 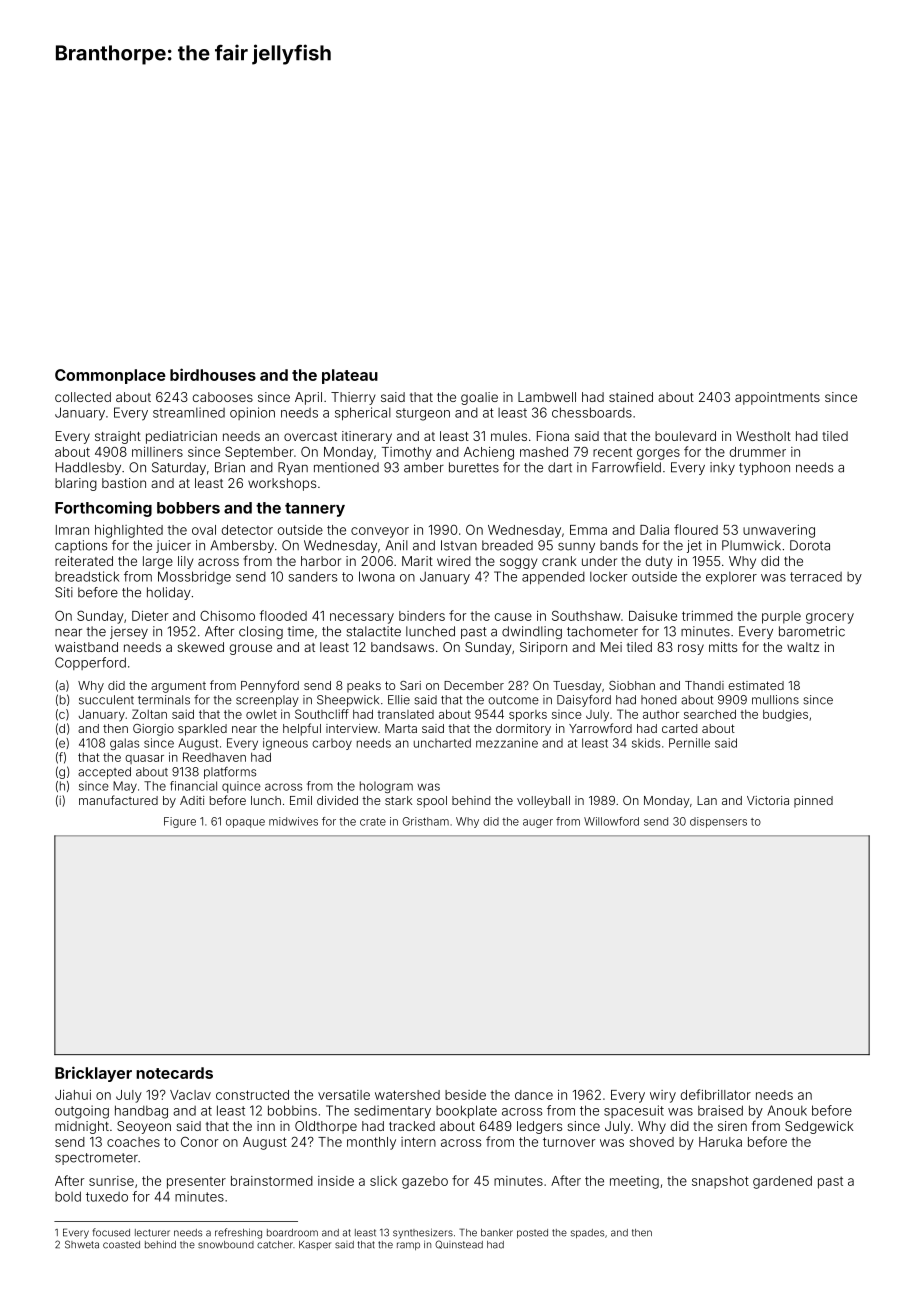 I want to click on Gristham, so click(x=425, y=821).
